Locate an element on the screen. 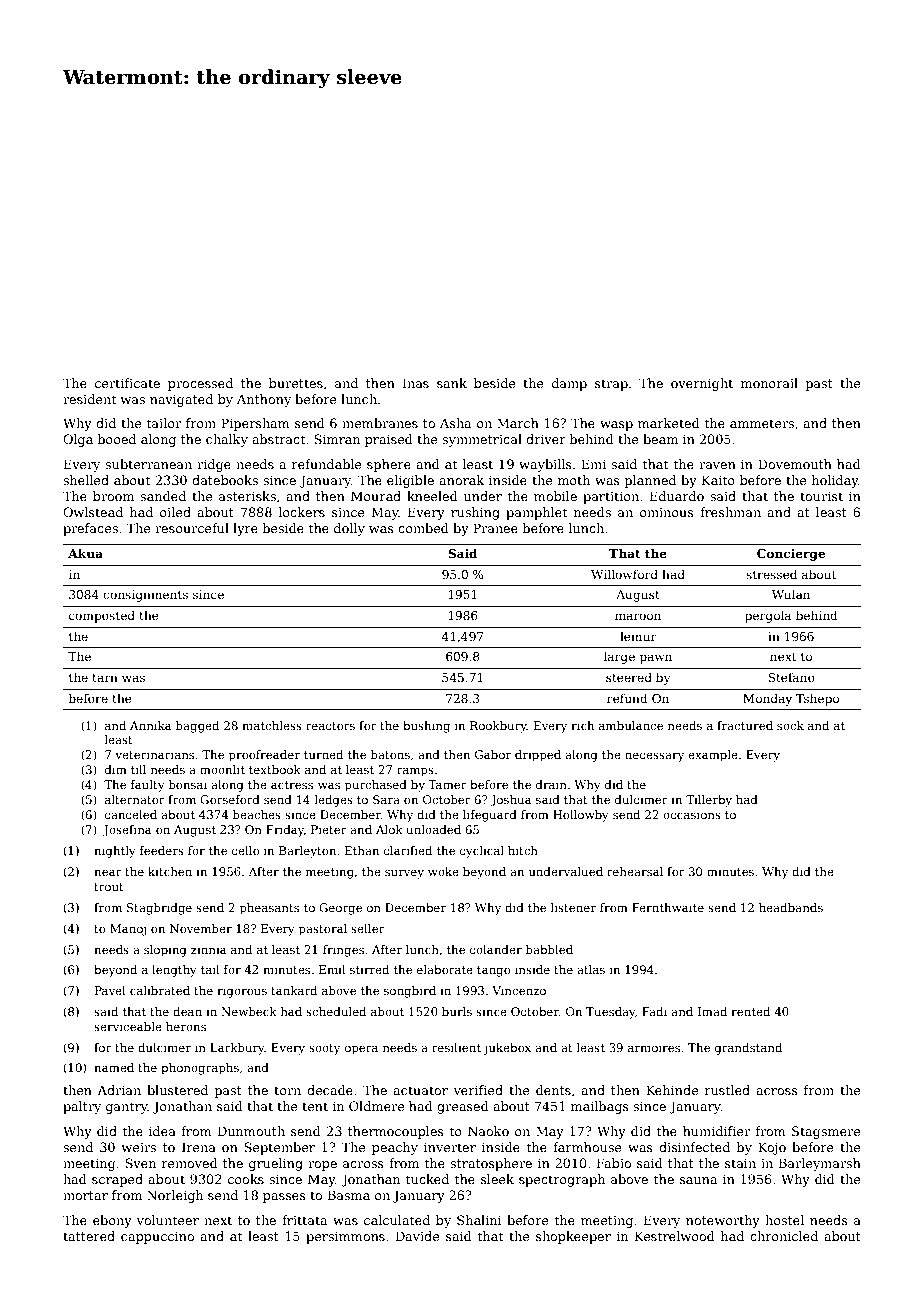 The width and height of the screenshot is (924, 1308). tarn is located at coordinates (105, 678).
